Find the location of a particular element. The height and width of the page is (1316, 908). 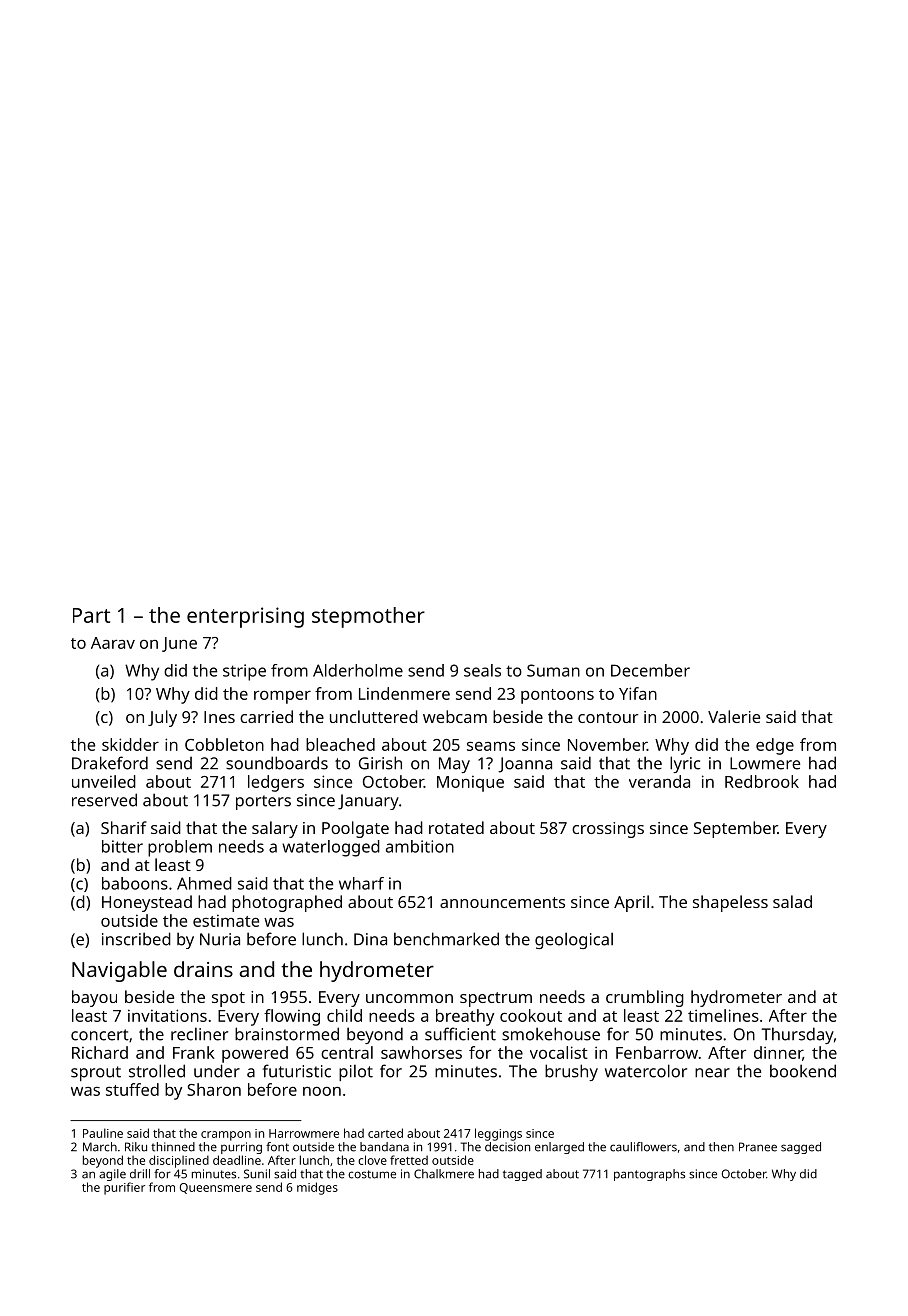

Yifan is located at coordinates (638, 693).
